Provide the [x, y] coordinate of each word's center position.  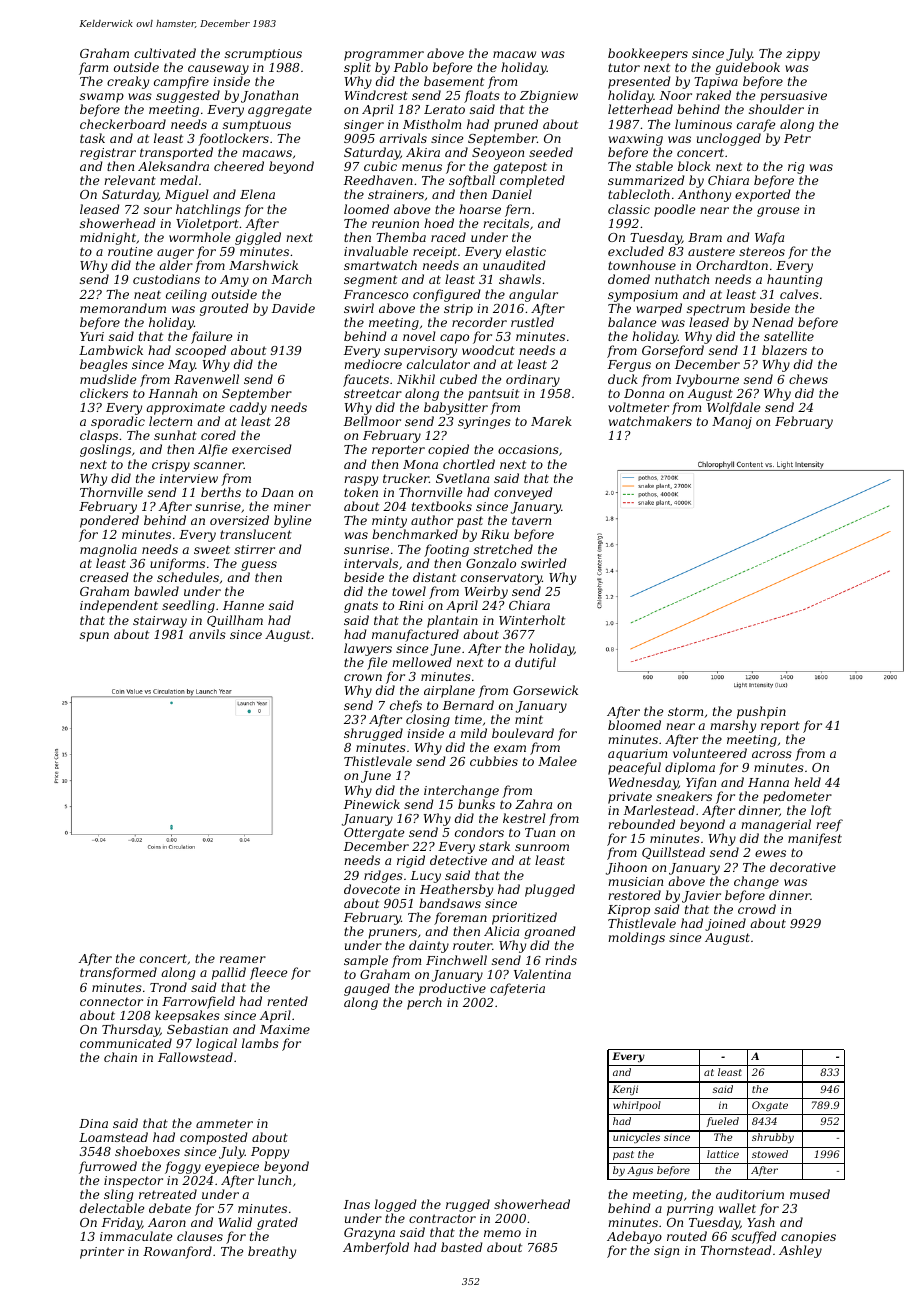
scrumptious [263, 55]
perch [424, 1003]
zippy [803, 55]
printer [102, 1253]
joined [725, 924]
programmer [384, 56]
